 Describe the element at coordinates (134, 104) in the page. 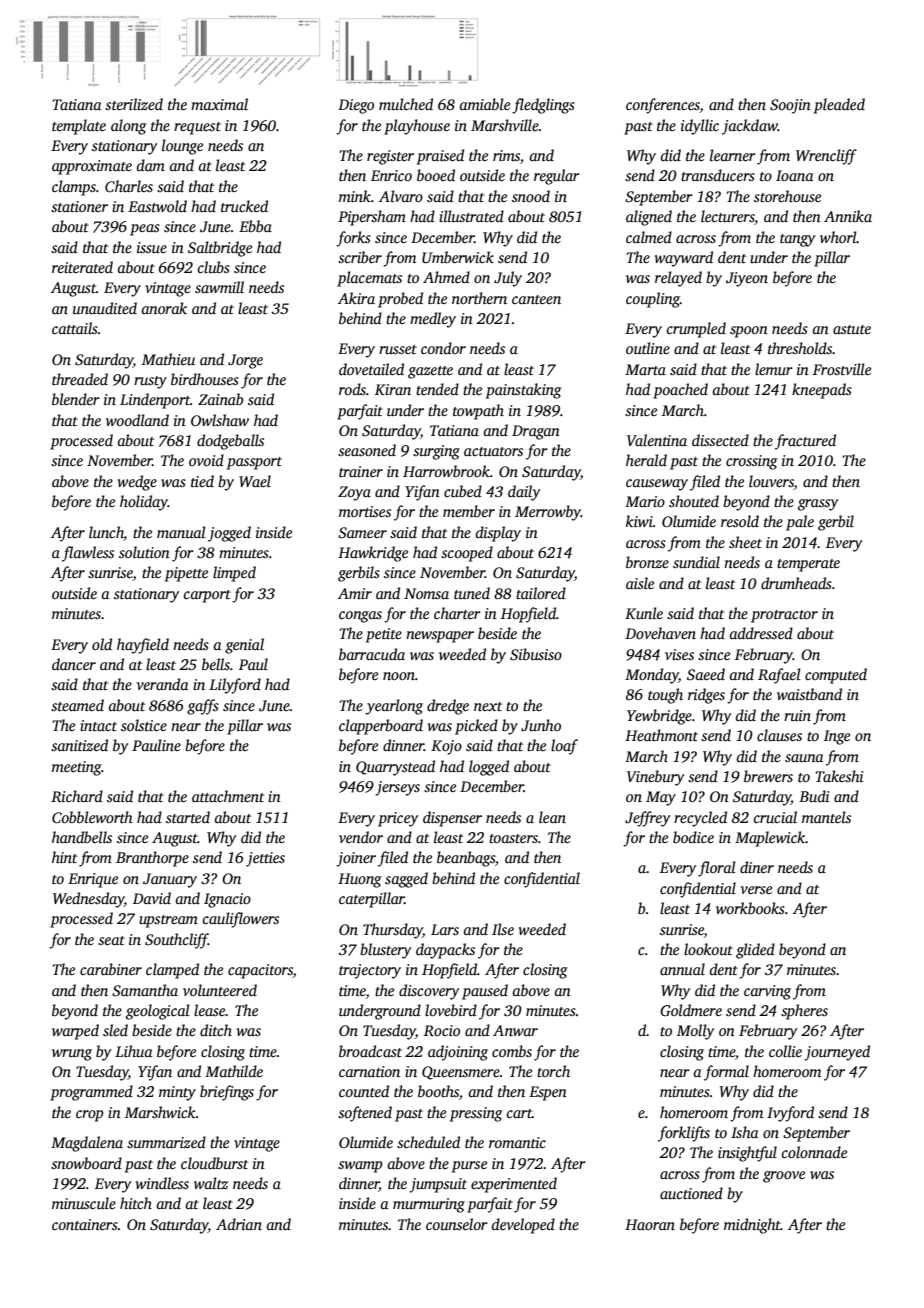

I see `sterilized` at that location.
